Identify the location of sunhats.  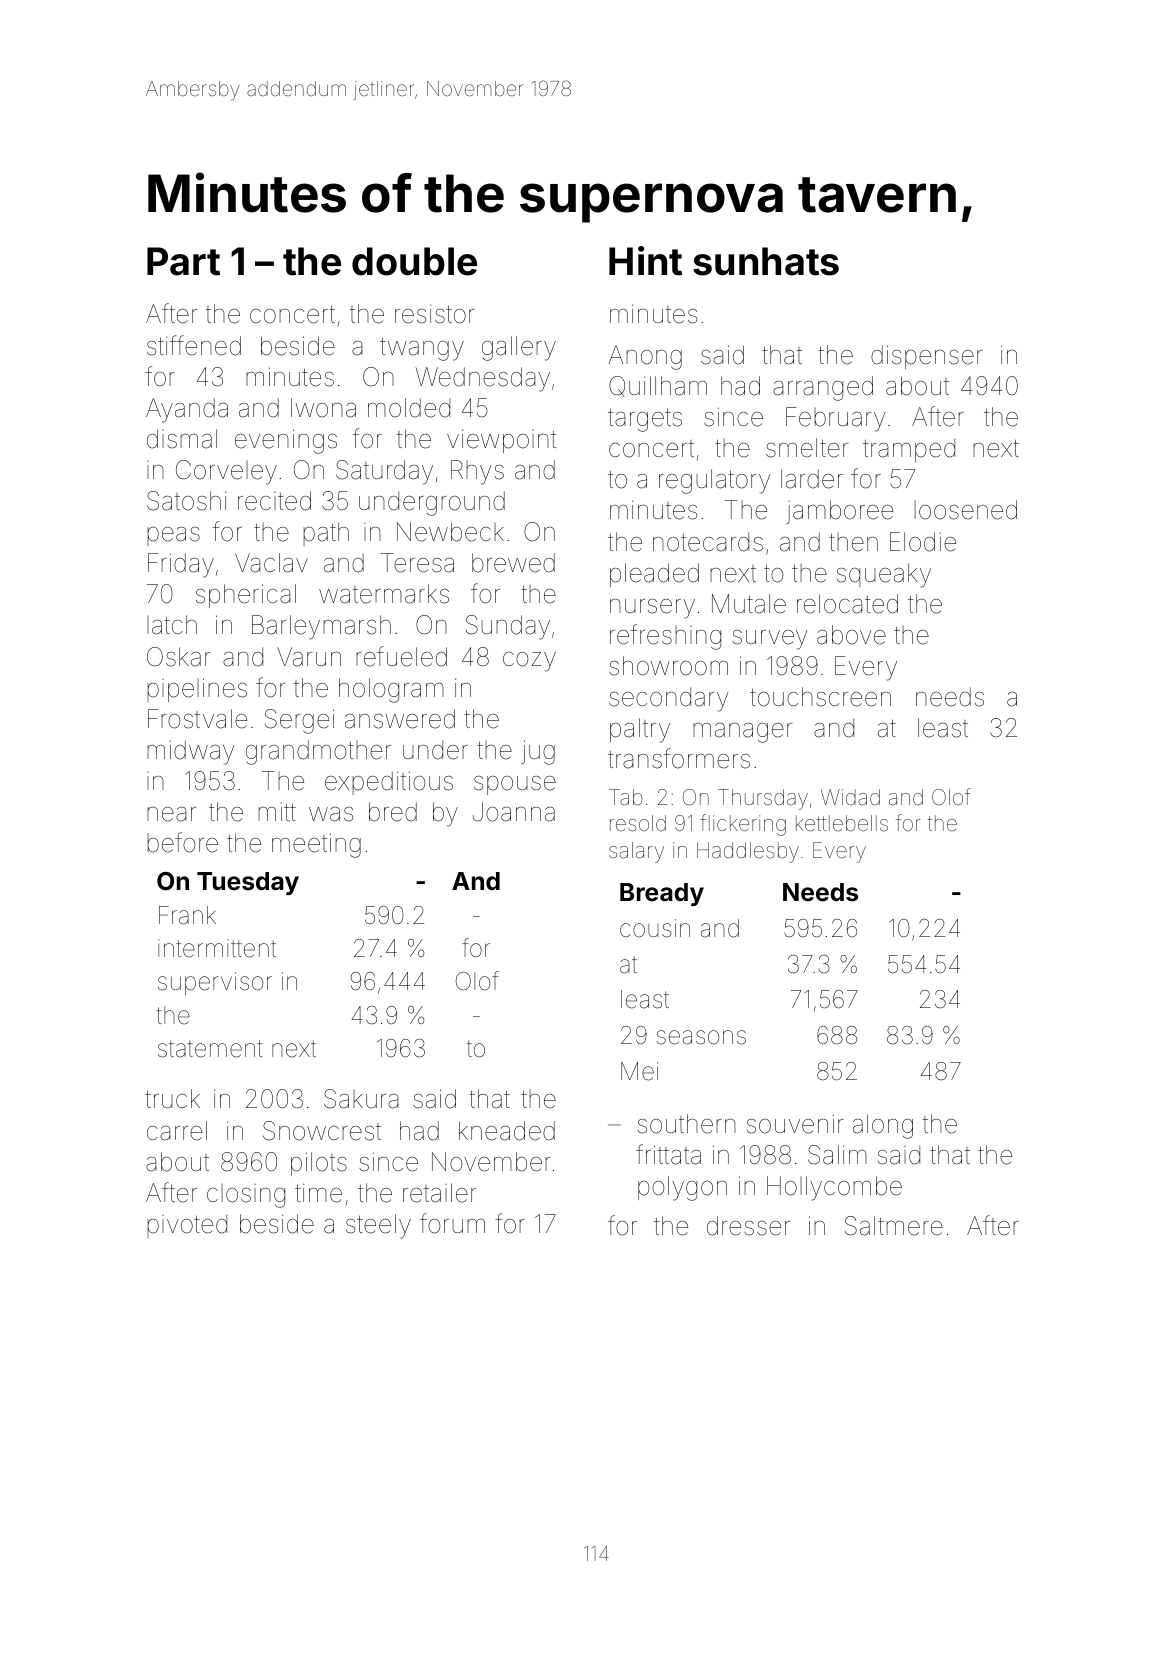
(766, 261).
